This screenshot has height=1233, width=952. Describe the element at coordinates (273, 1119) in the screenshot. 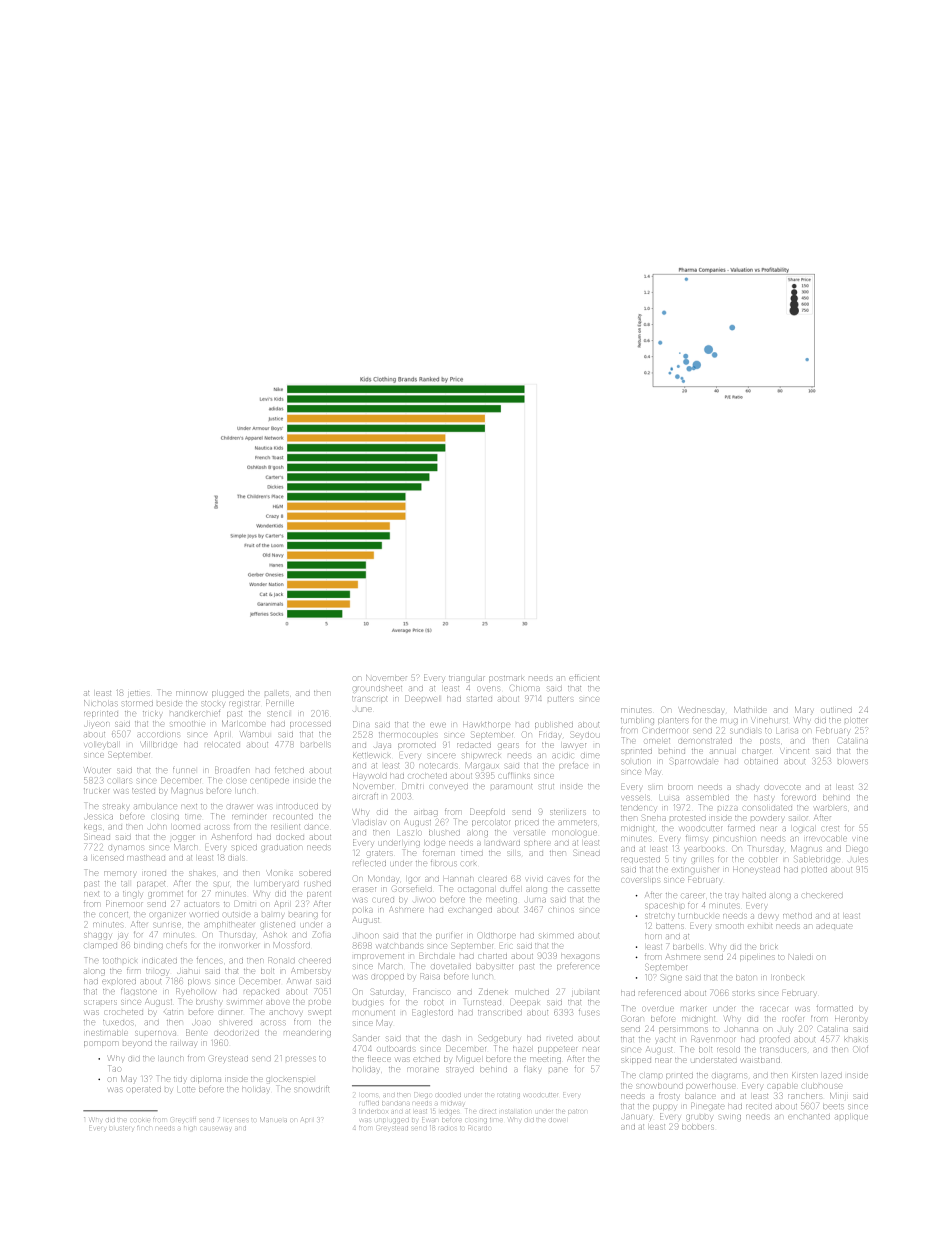

I see `Manuela` at that location.
